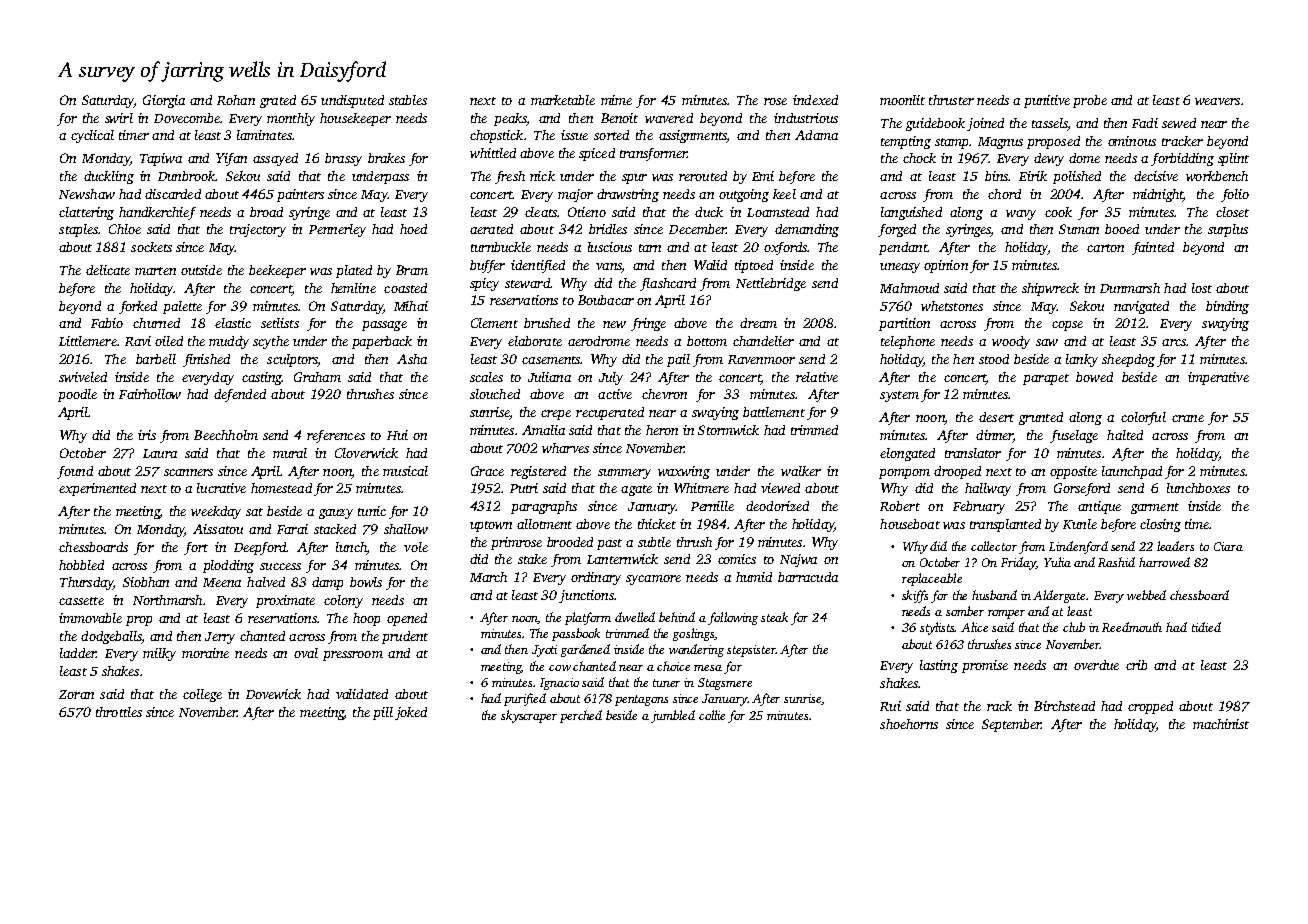 The image size is (1308, 924). I want to click on ladder, so click(78, 653).
